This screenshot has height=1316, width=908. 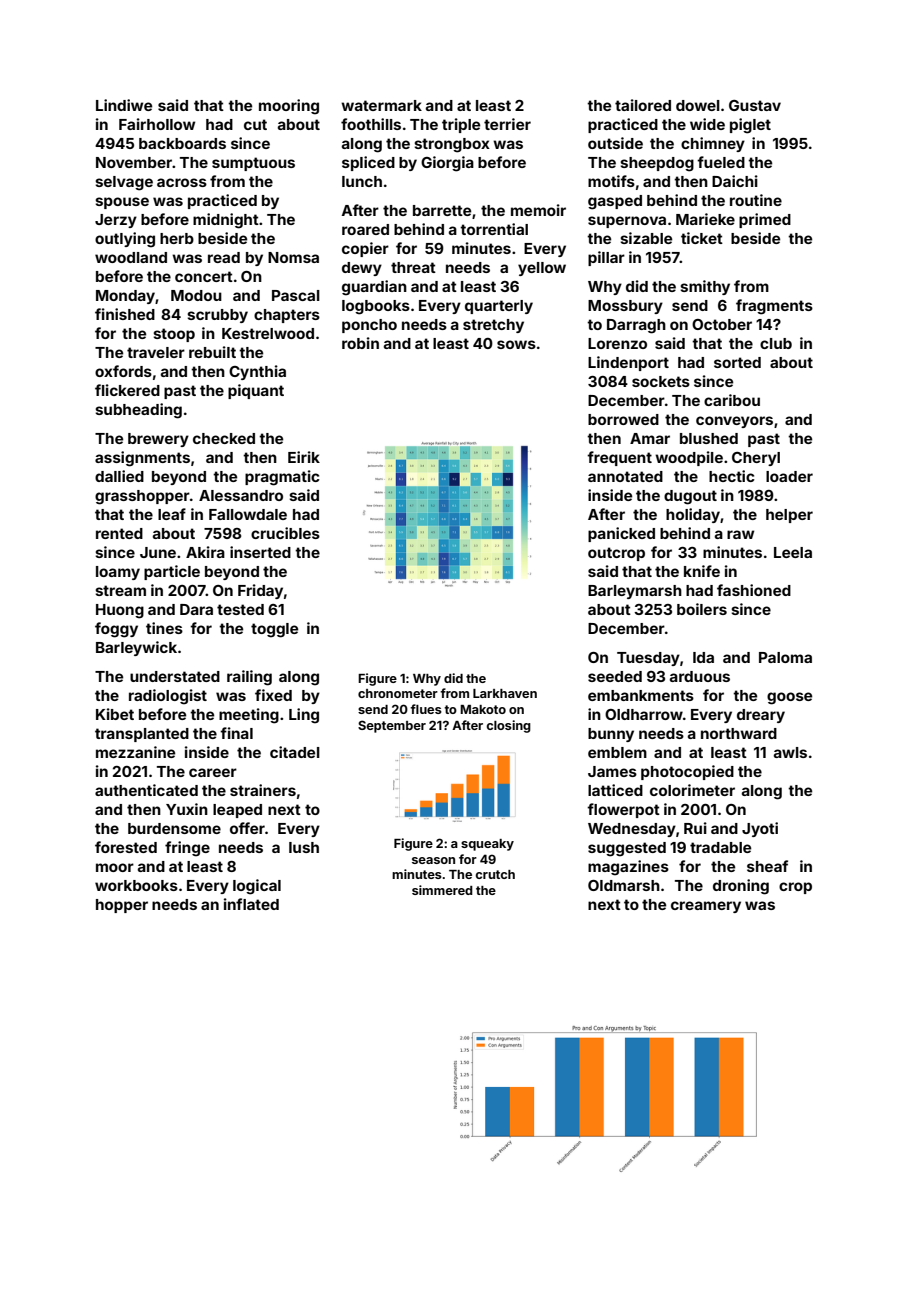 I want to click on Lindiwe, so click(x=124, y=105).
